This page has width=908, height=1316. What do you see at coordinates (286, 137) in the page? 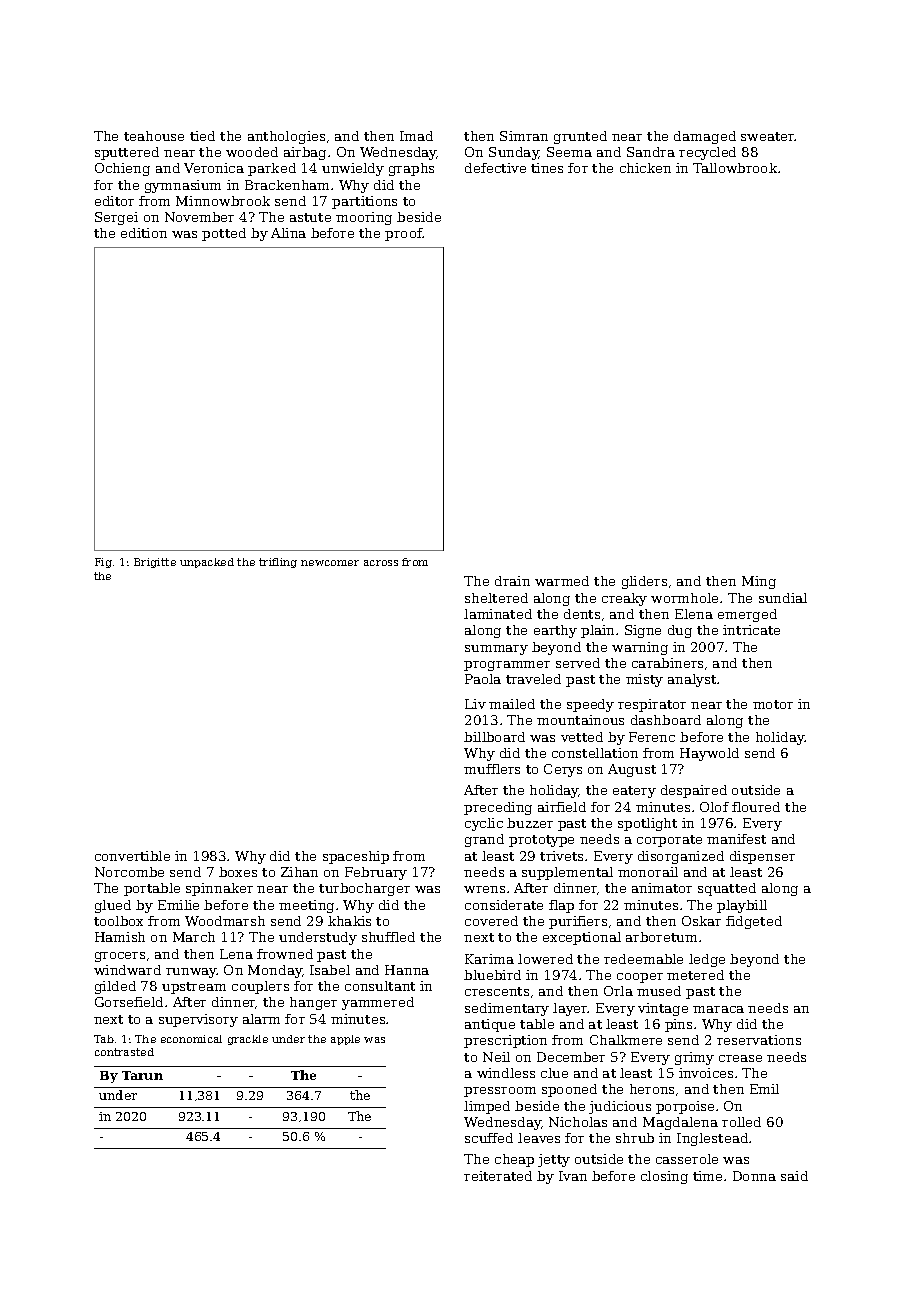
I see `anthologies` at bounding box center [286, 137].
